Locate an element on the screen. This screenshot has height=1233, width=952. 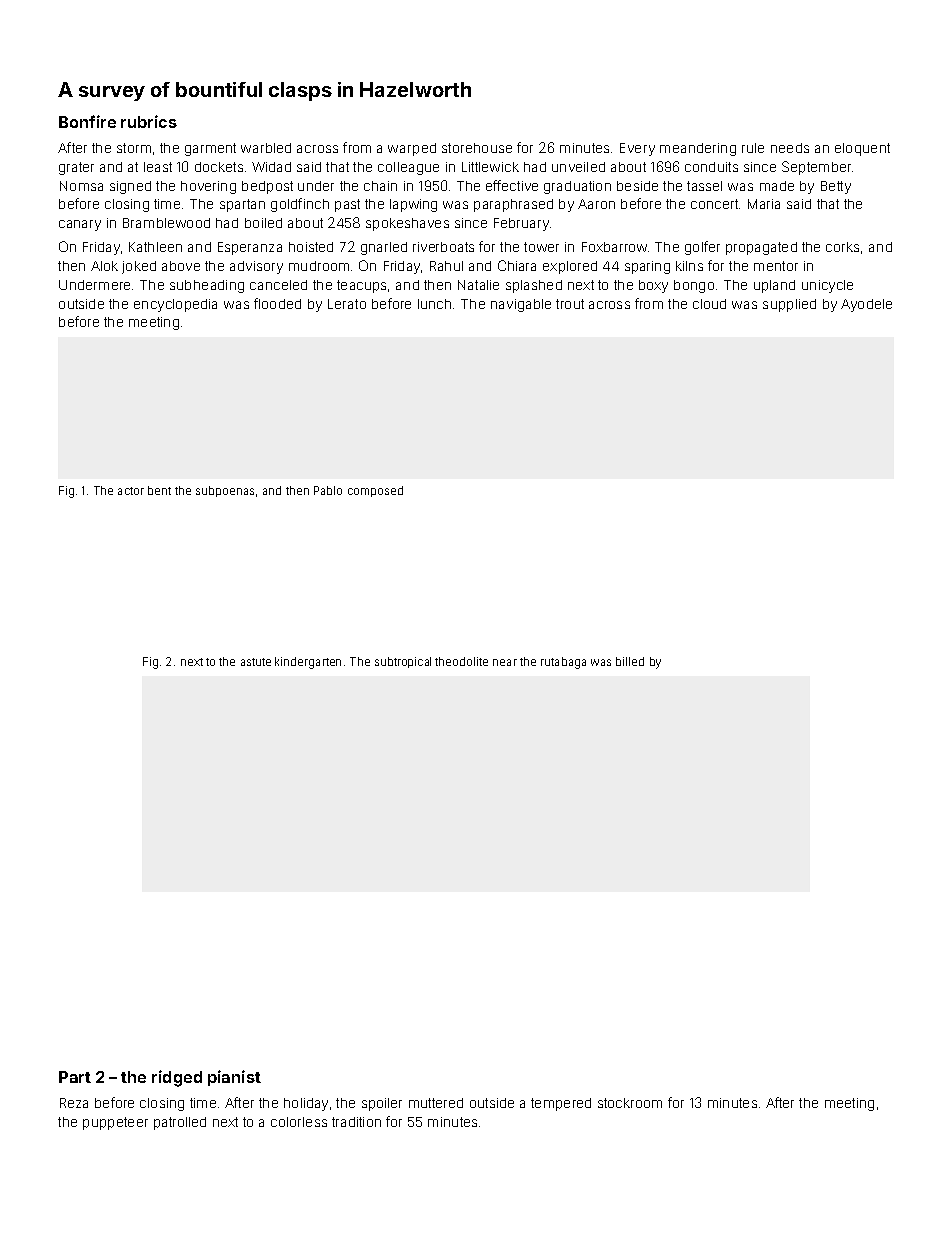
muttered is located at coordinates (436, 1103).
